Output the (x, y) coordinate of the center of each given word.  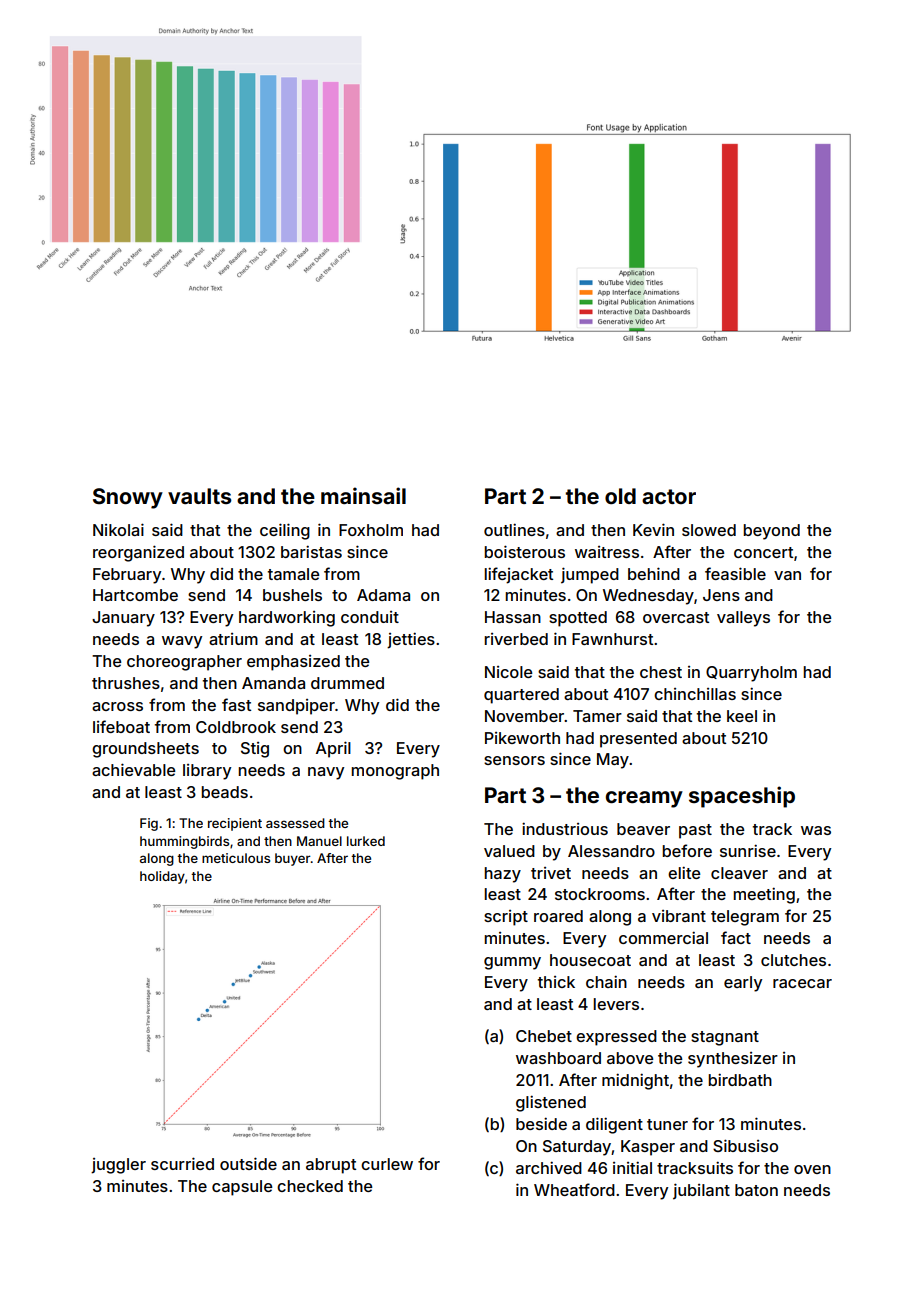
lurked (366, 841)
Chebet (544, 1036)
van (787, 575)
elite (684, 872)
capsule (242, 1188)
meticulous (236, 858)
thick (556, 982)
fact (736, 937)
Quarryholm (751, 674)
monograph (395, 772)
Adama (383, 595)
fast (236, 704)
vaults (200, 496)
